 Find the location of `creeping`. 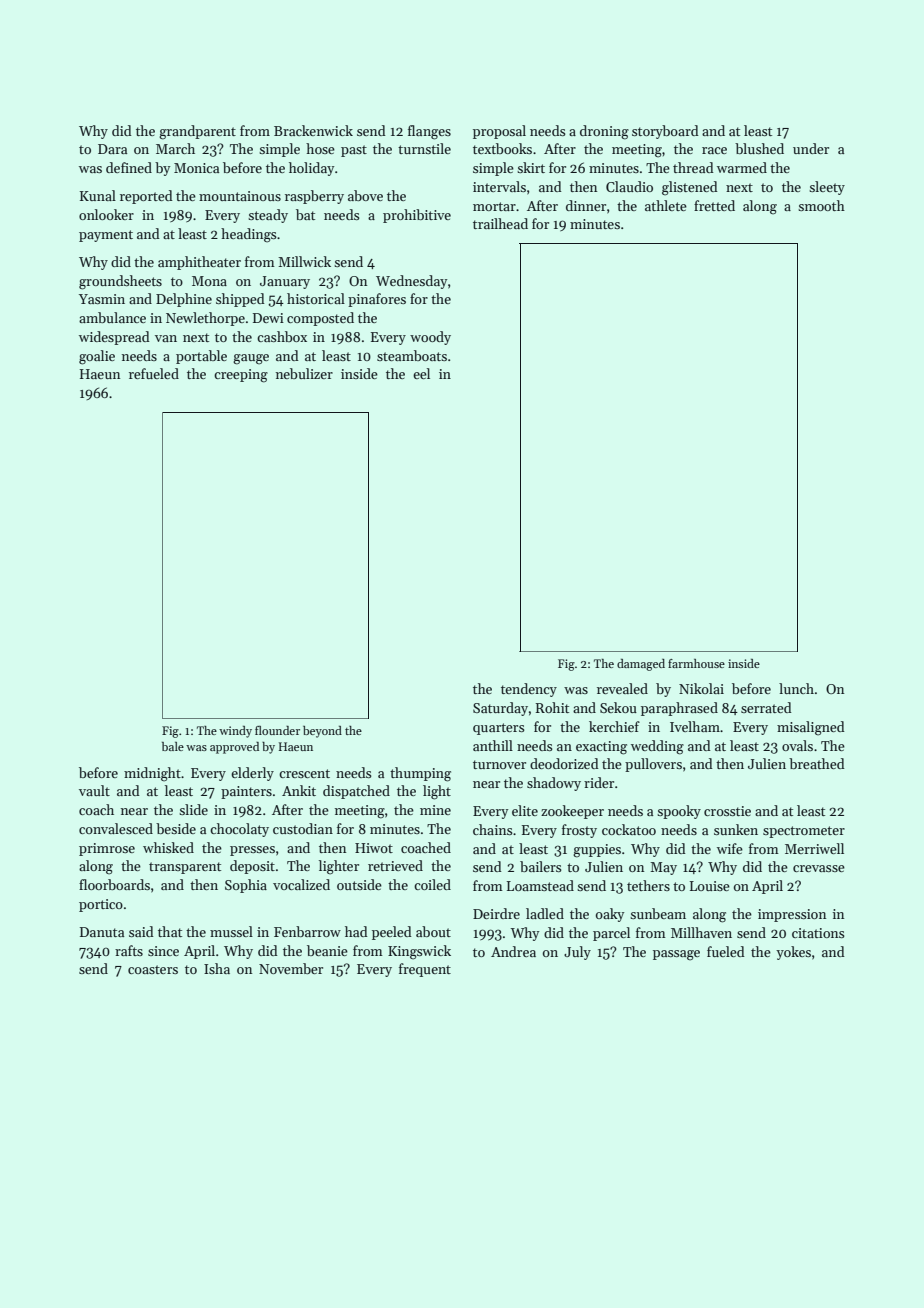

creeping is located at coordinates (241, 376).
